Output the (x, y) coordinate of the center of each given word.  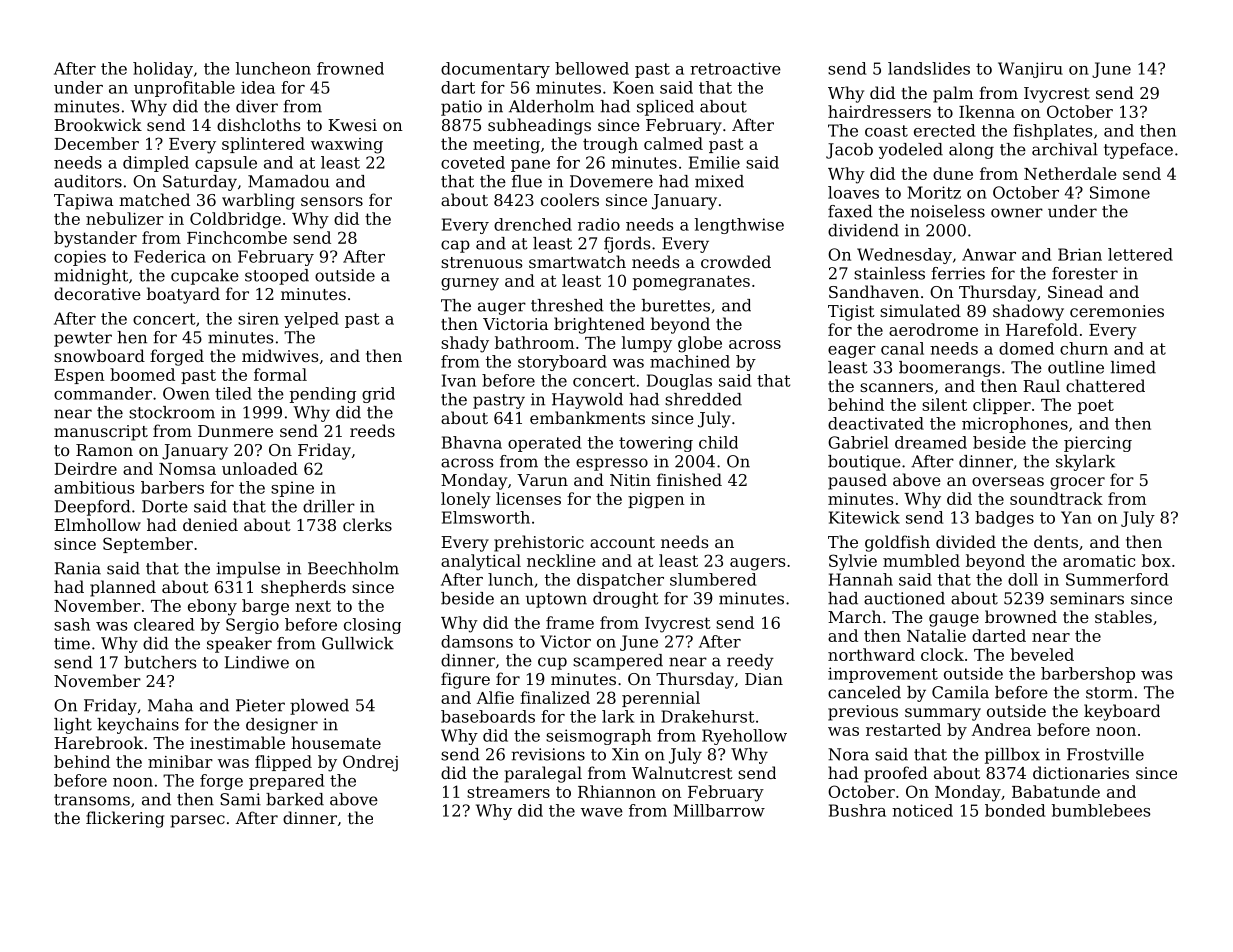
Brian (1080, 254)
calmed (673, 143)
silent (944, 404)
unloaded (260, 468)
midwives (280, 355)
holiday (163, 70)
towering (656, 444)
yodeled (911, 151)
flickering (125, 819)
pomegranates (691, 283)
